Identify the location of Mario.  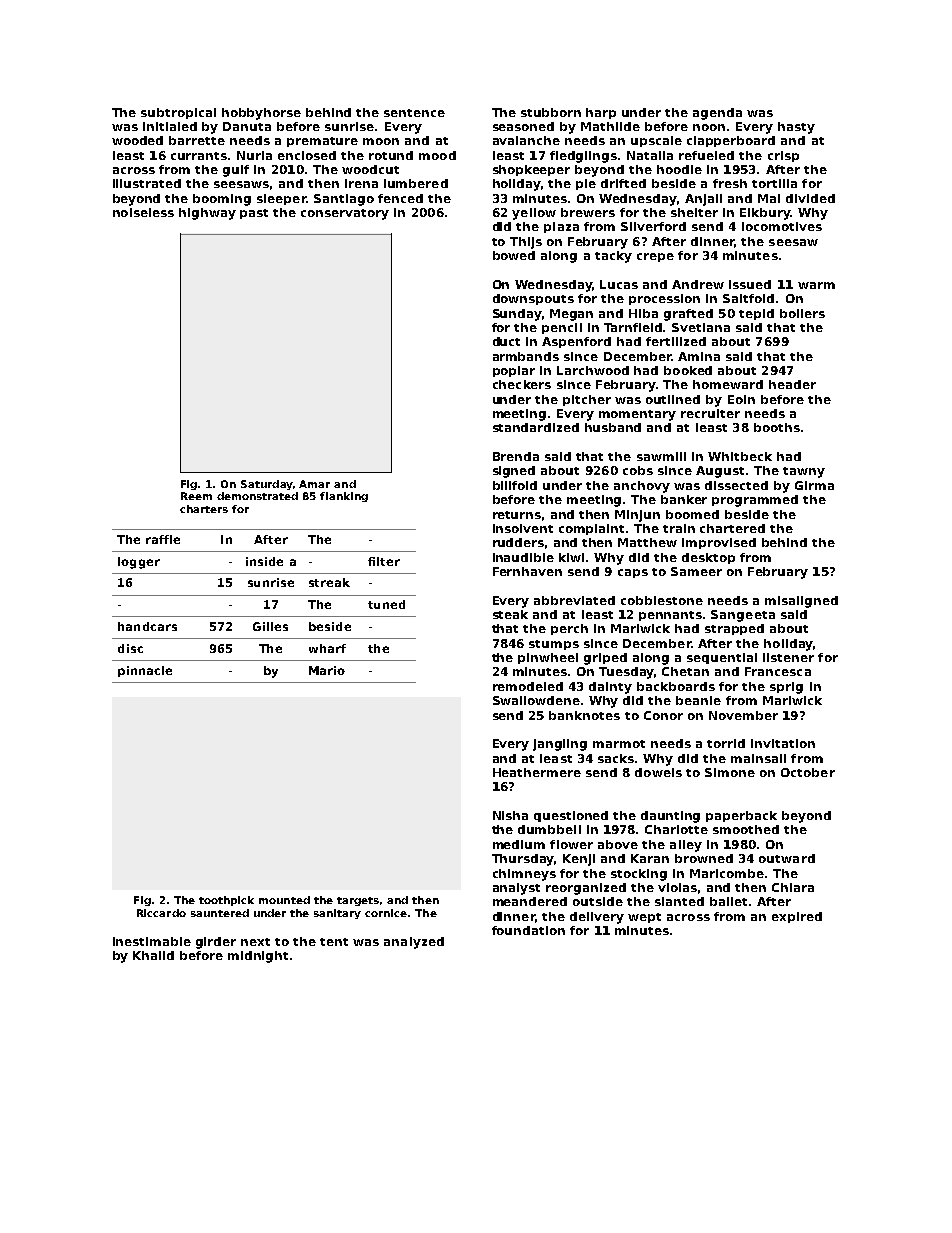
(327, 670).
